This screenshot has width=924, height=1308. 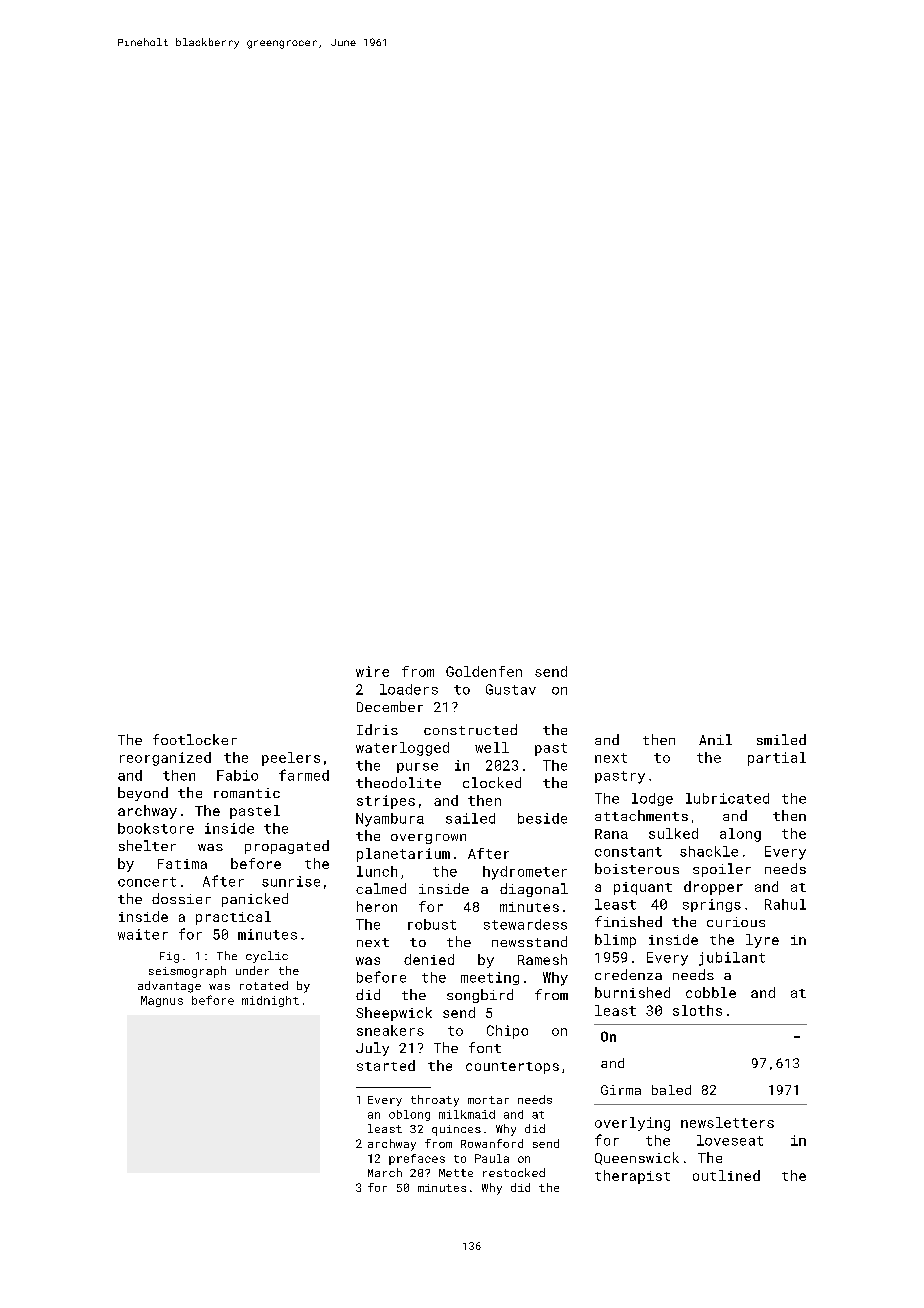 I want to click on loaders, so click(x=409, y=689).
